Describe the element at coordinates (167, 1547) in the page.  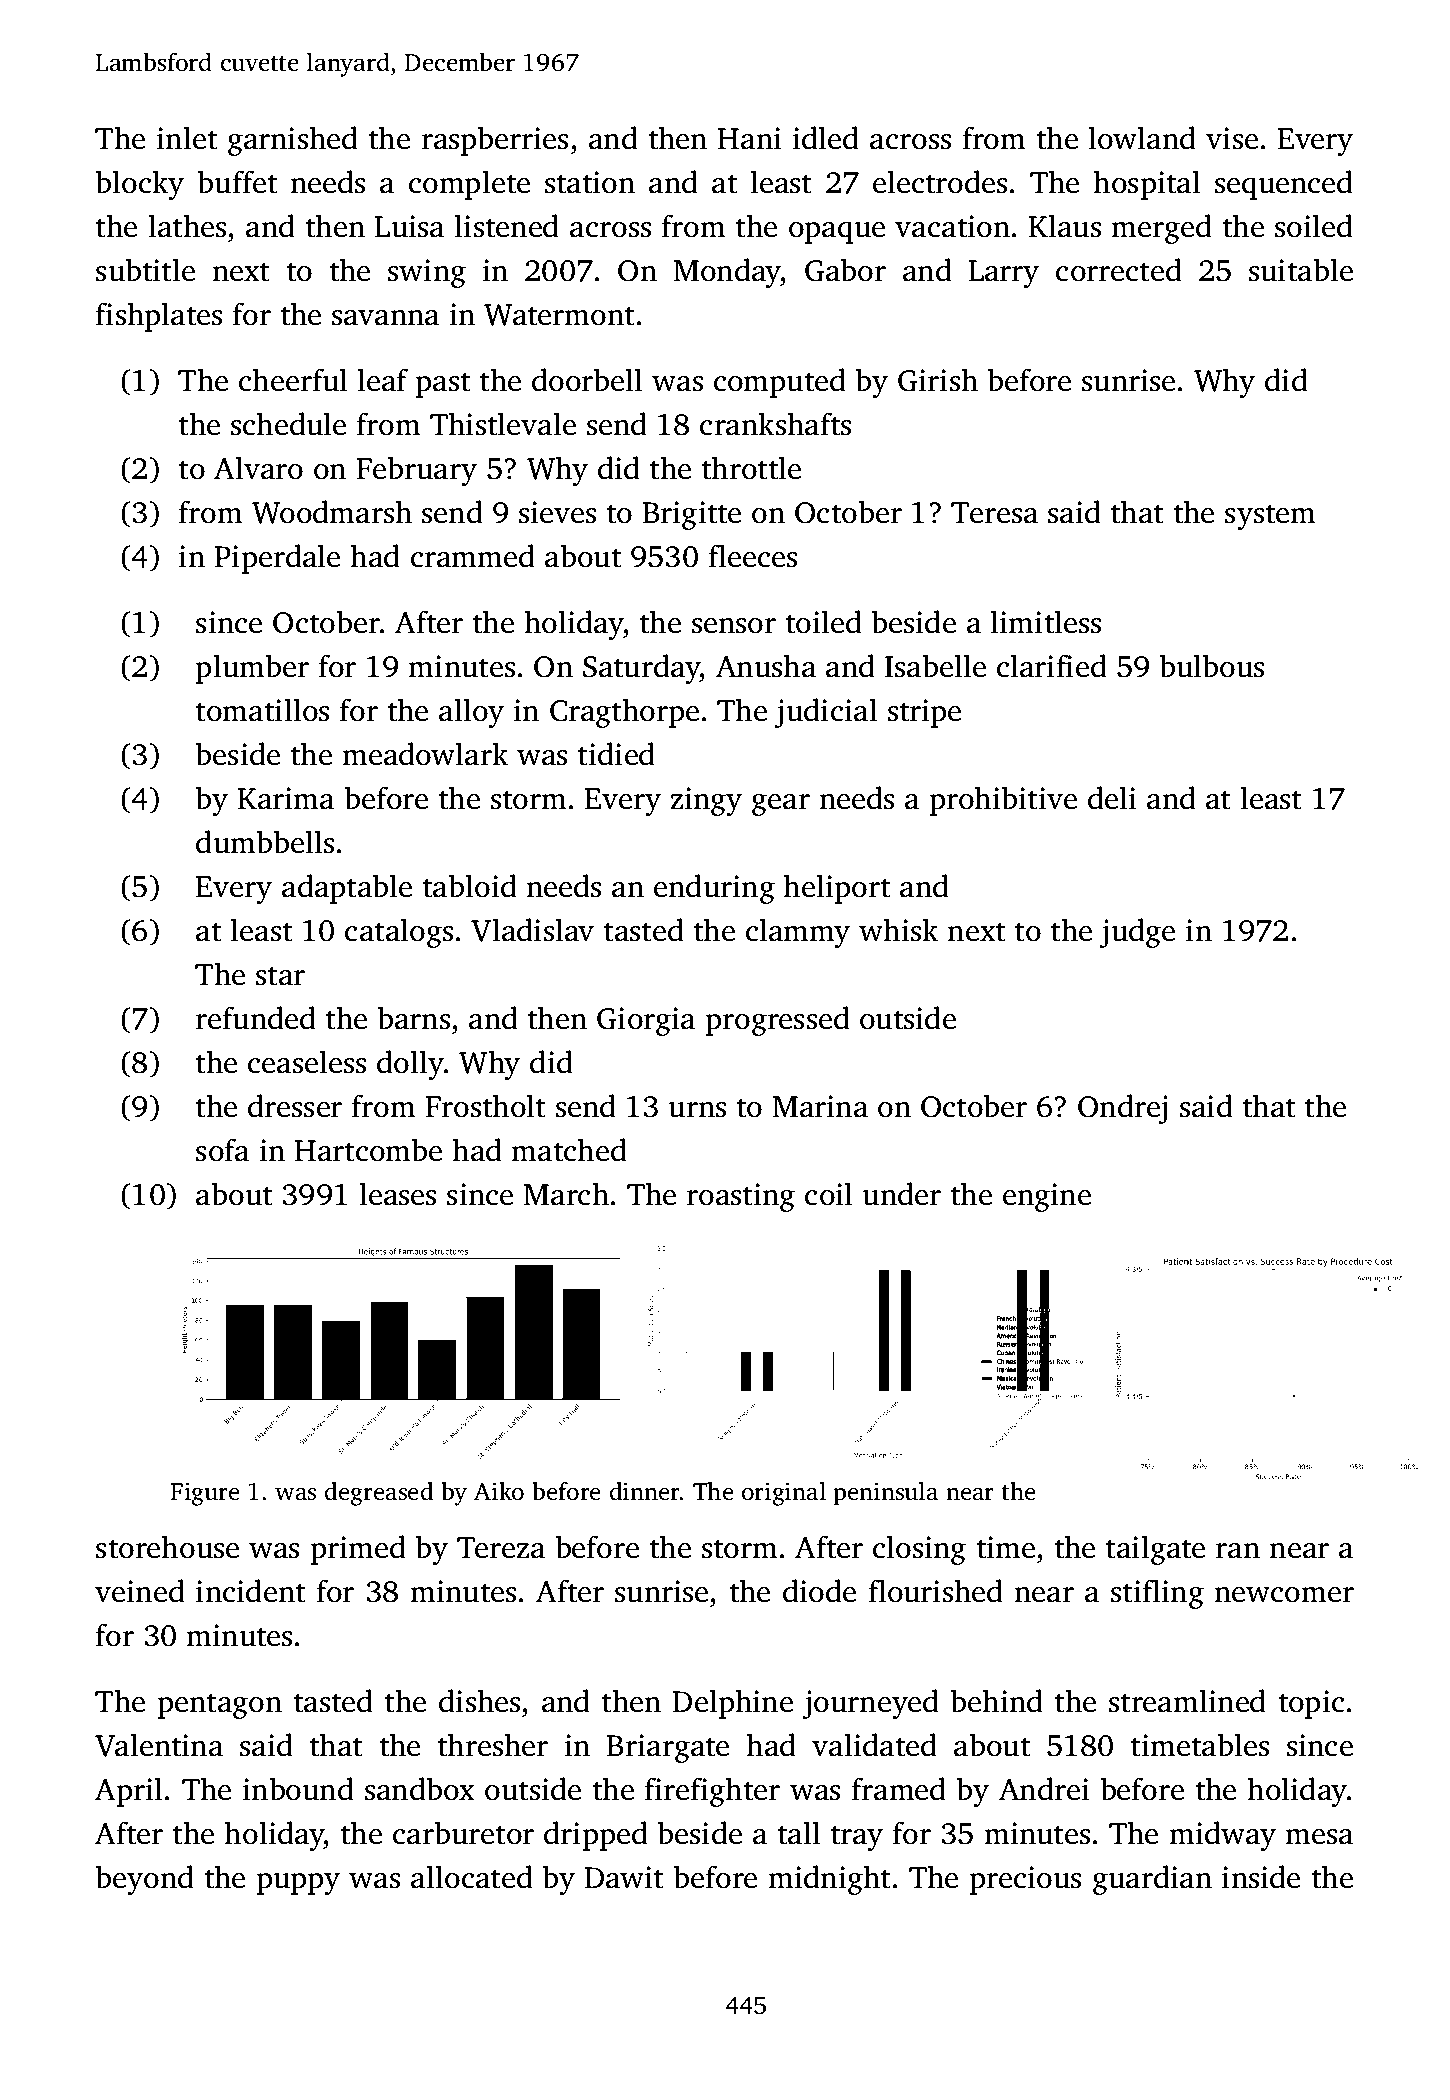
I see `storehouse` at that location.
